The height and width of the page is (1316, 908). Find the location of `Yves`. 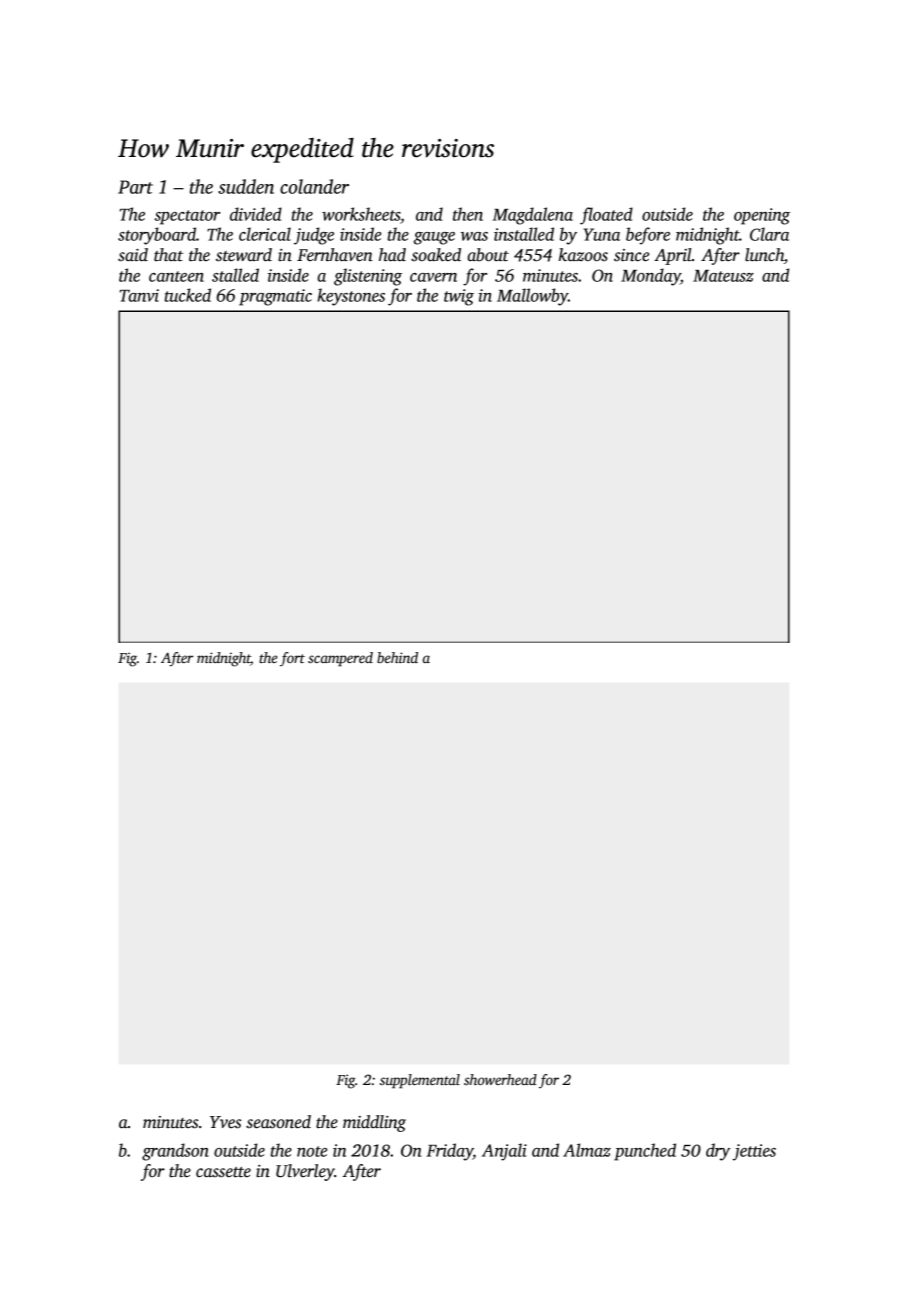

Yves is located at coordinates (225, 1122).
